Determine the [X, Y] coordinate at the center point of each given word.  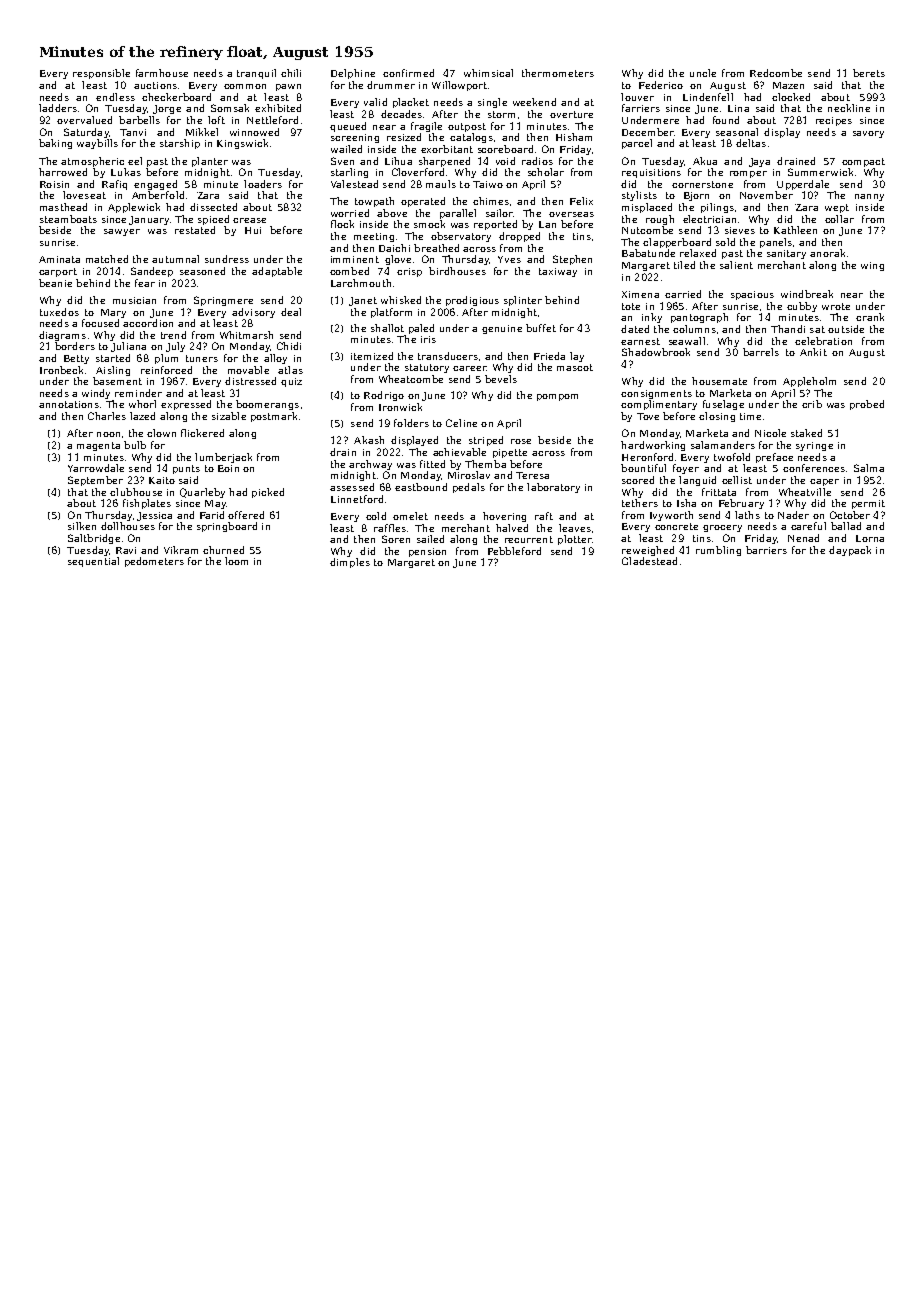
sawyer [122, 232]
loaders [263, 184]
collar [839, 219]
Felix [581, 201]
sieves [740, 230]
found [726, 120]
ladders [58, 108]
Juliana [128, 347]
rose [521, 441]
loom [236, 561]
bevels [501, 379]
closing [717, 417]
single [492, 103]
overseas [571, 214]
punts [186, 469]
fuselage [723, 405]
